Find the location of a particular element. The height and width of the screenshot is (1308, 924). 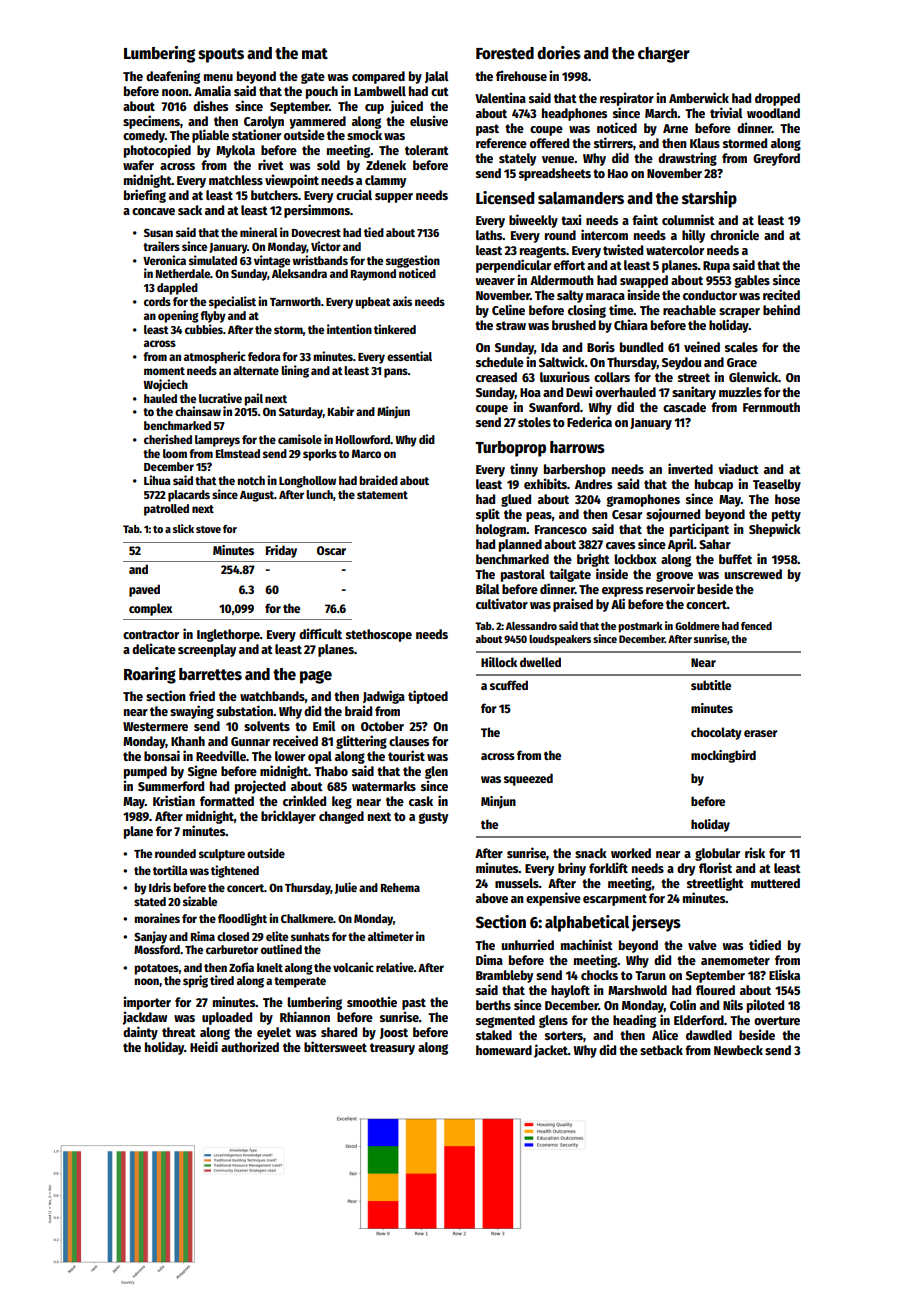

Boris is located at coordinates (601, 346).
